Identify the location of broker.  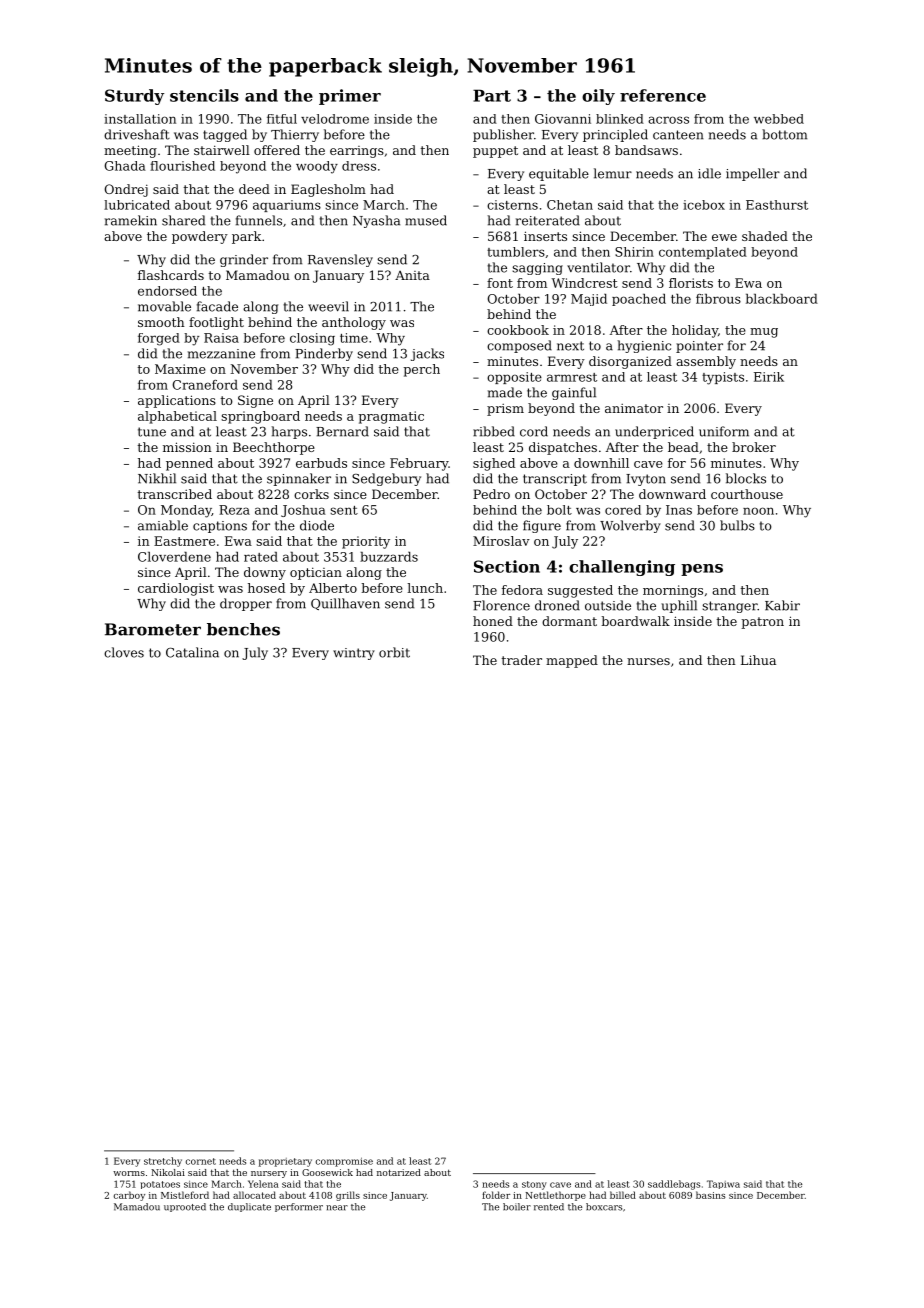
(754, 447).
